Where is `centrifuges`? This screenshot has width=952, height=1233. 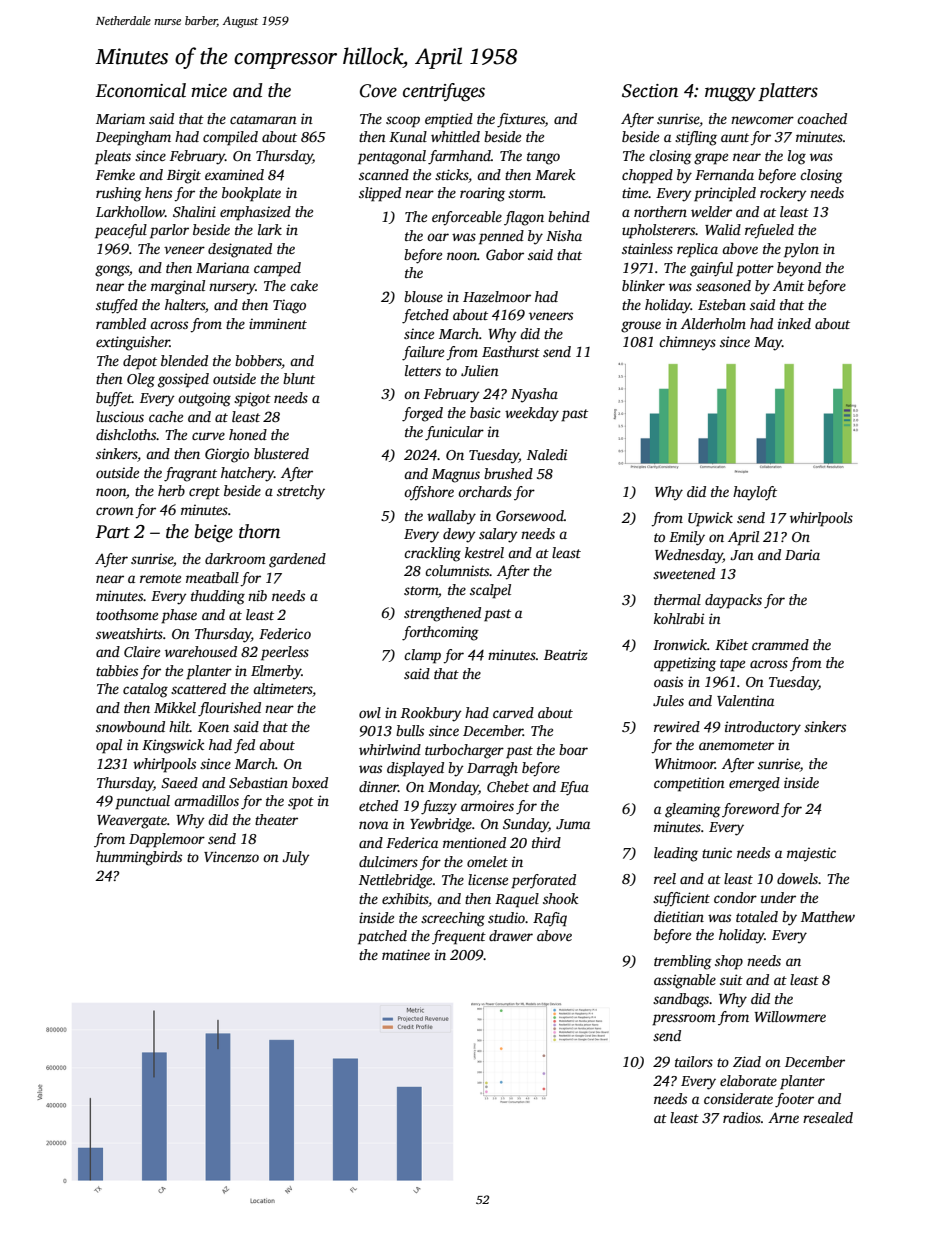
centrifuges is located at coordinates (444, 92).
